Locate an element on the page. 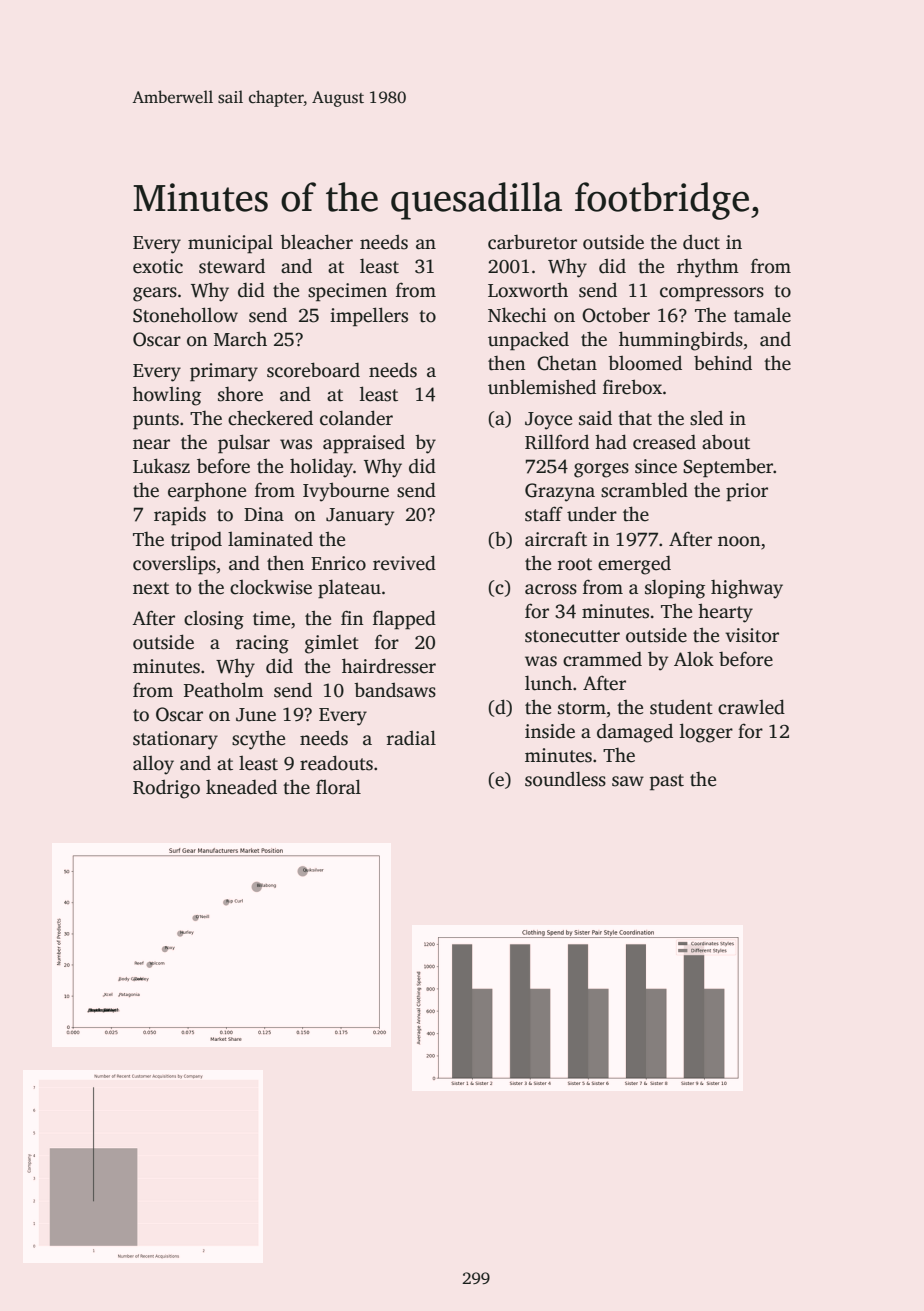 Image resolution: width=924 pixels, height=1311 pixels. scythe is located at coordinates (258, 740).
